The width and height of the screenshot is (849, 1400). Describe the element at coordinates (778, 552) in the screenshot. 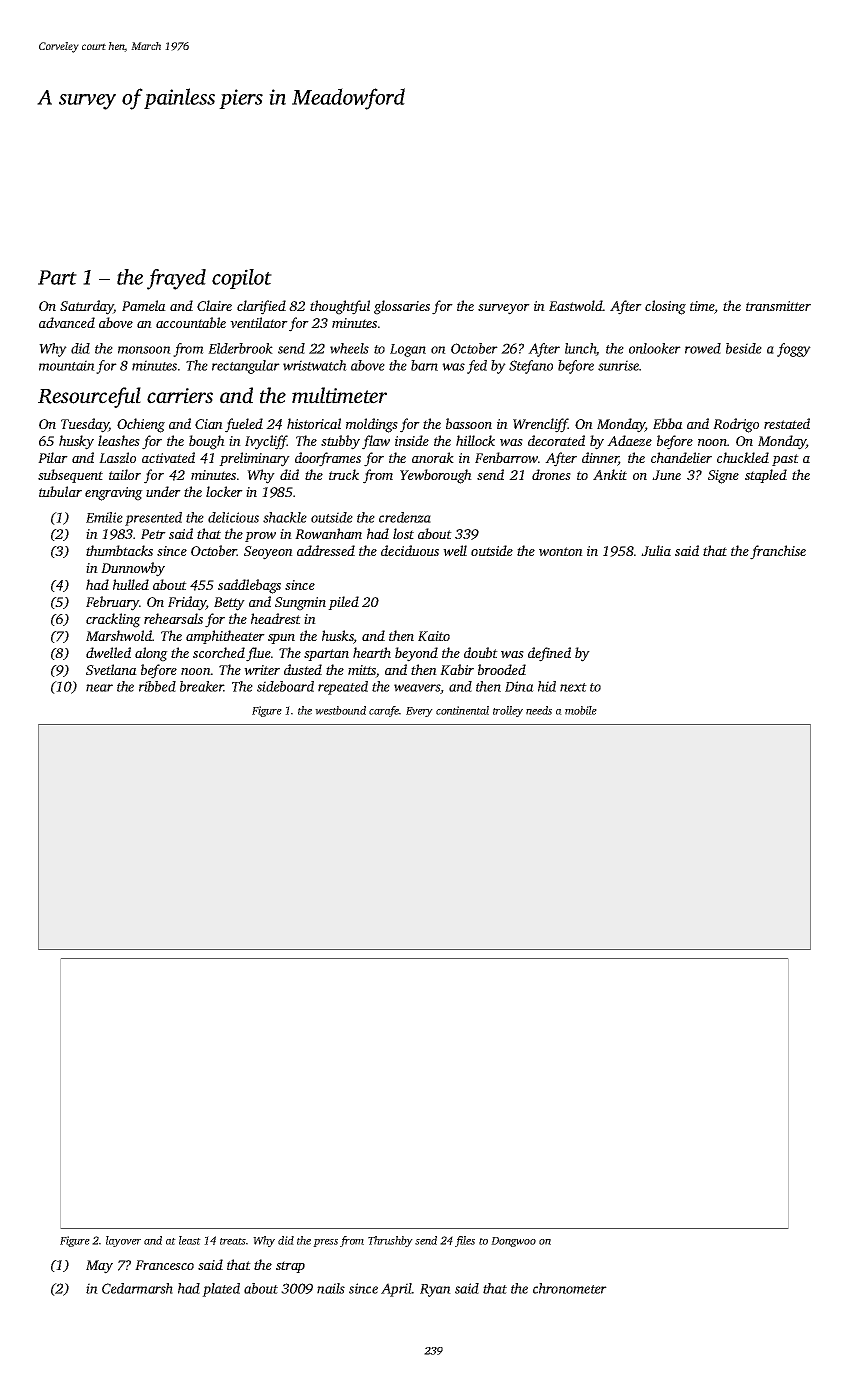

I see `franchise` at that location.
